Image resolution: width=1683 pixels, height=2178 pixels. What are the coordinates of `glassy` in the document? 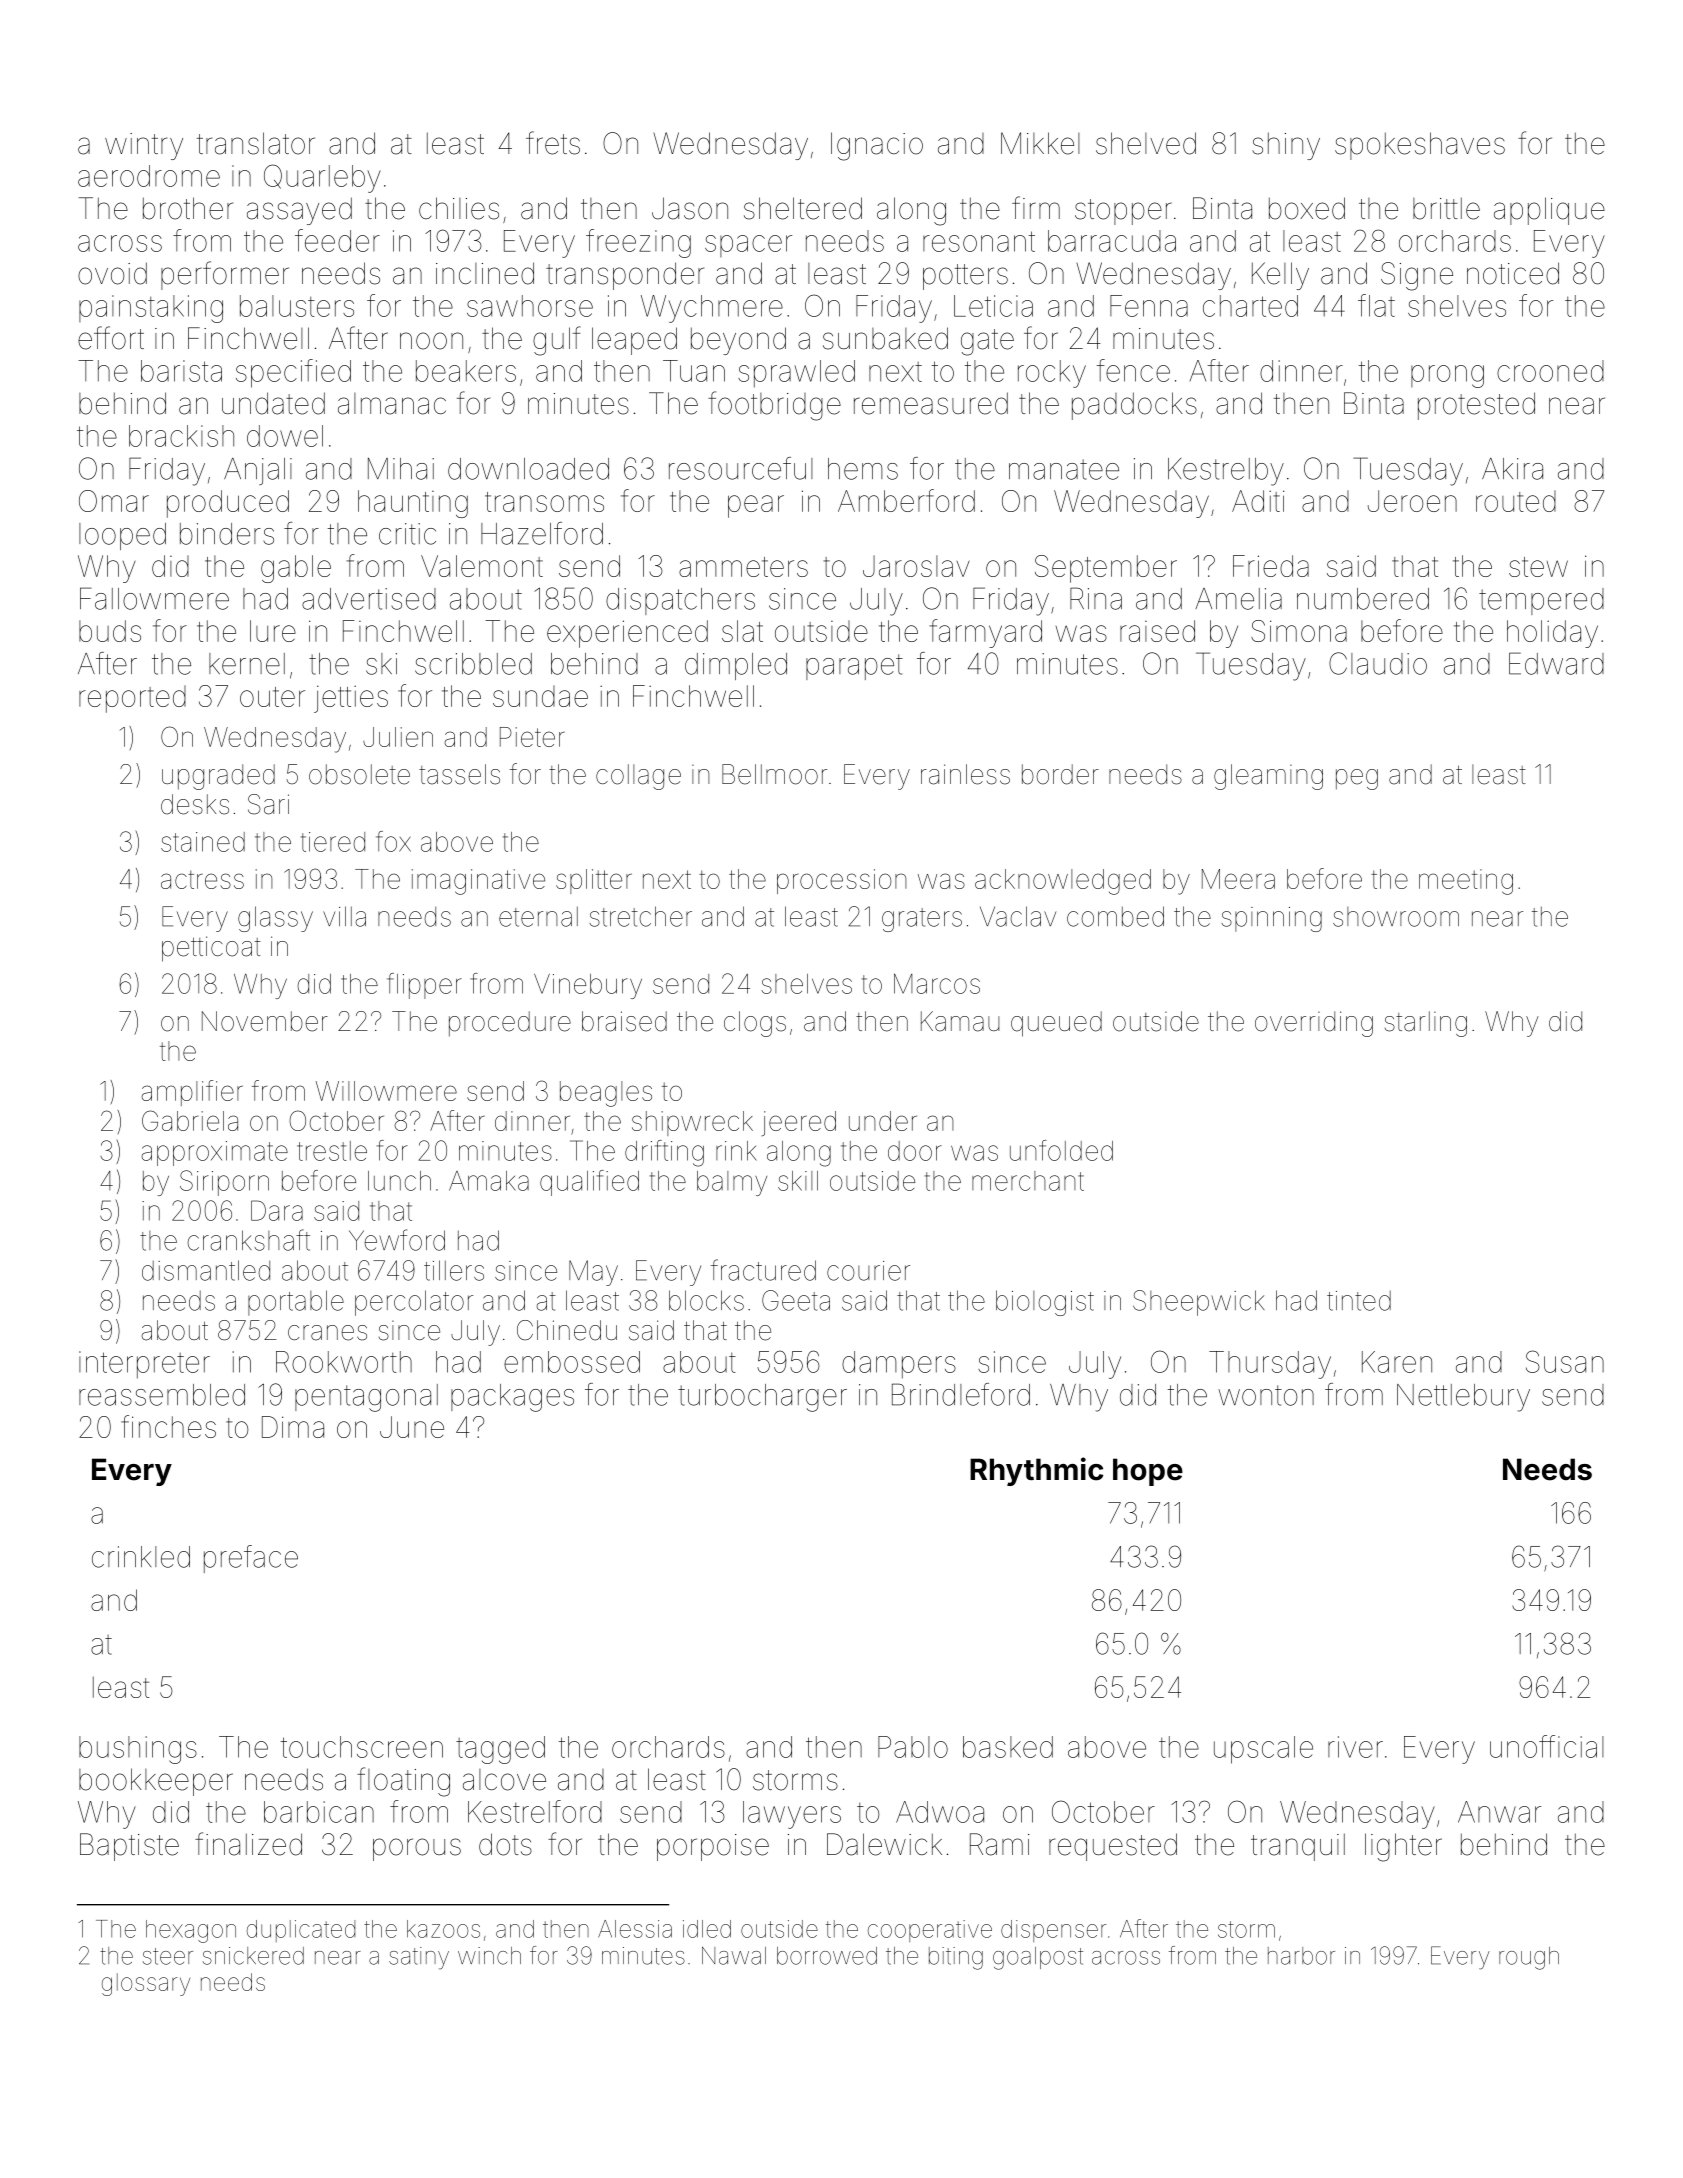 It's located at (275, 919).
